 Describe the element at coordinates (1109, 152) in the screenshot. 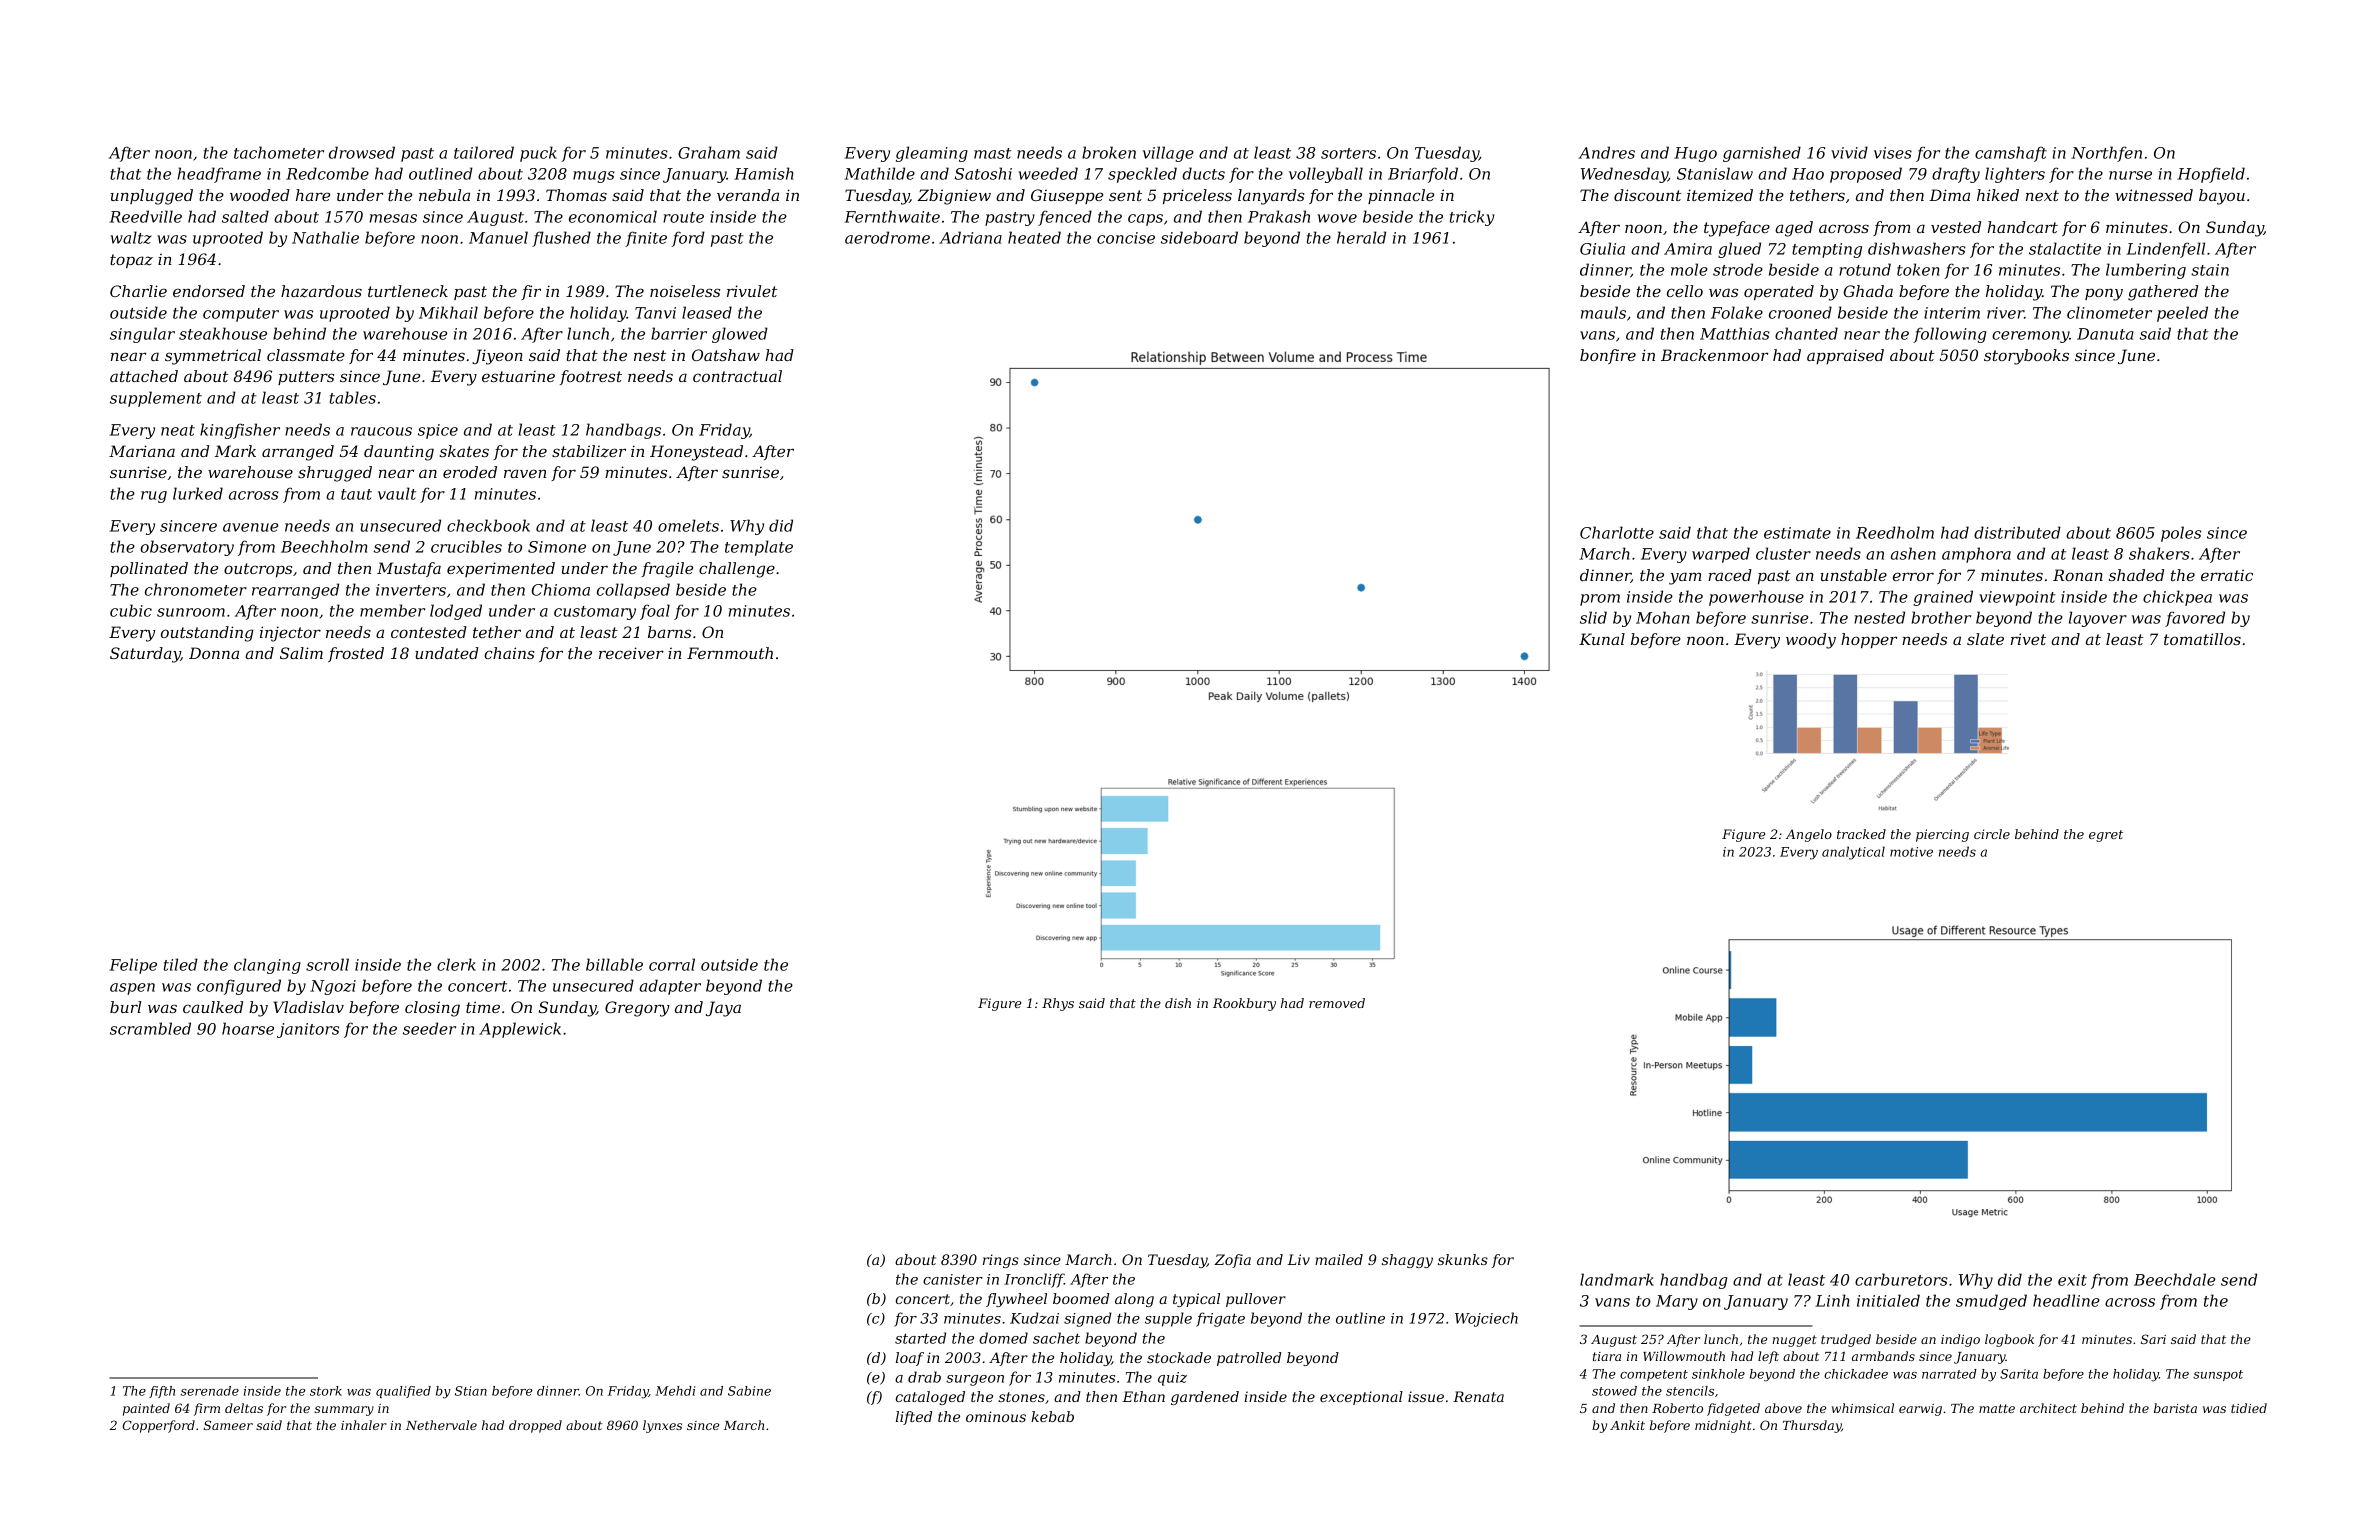

I see `broken` at that location.
